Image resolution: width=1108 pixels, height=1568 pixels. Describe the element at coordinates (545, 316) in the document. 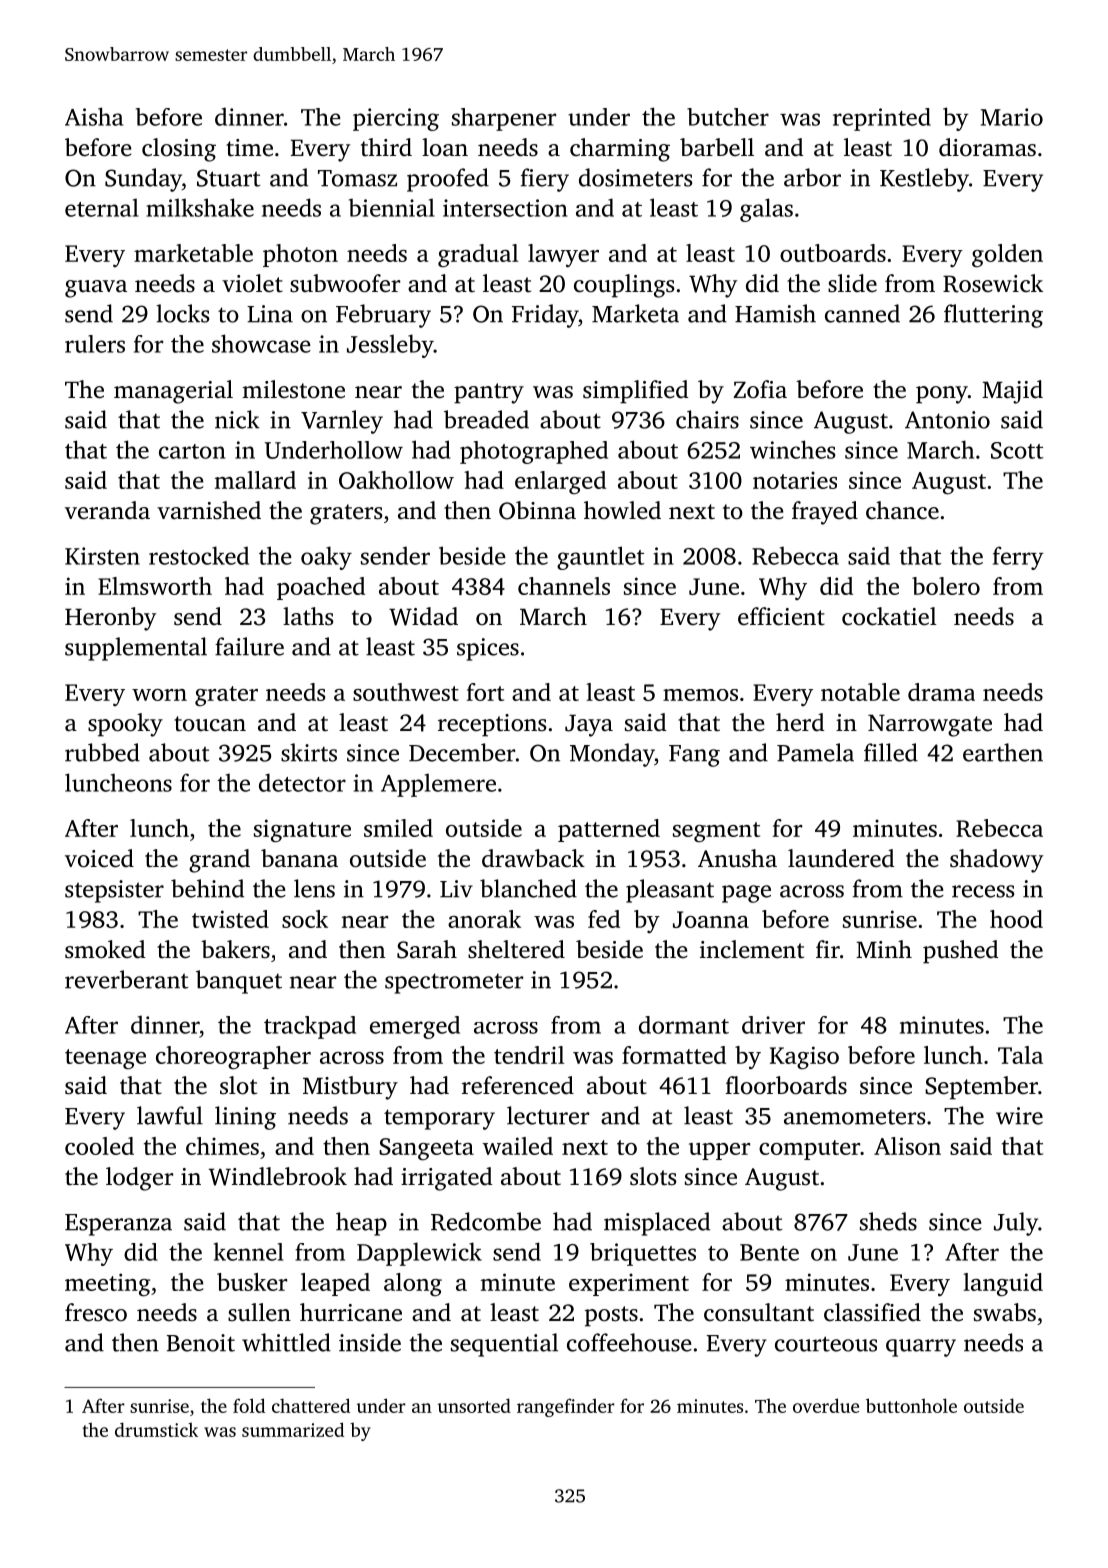

I see `Friday` at that location.
